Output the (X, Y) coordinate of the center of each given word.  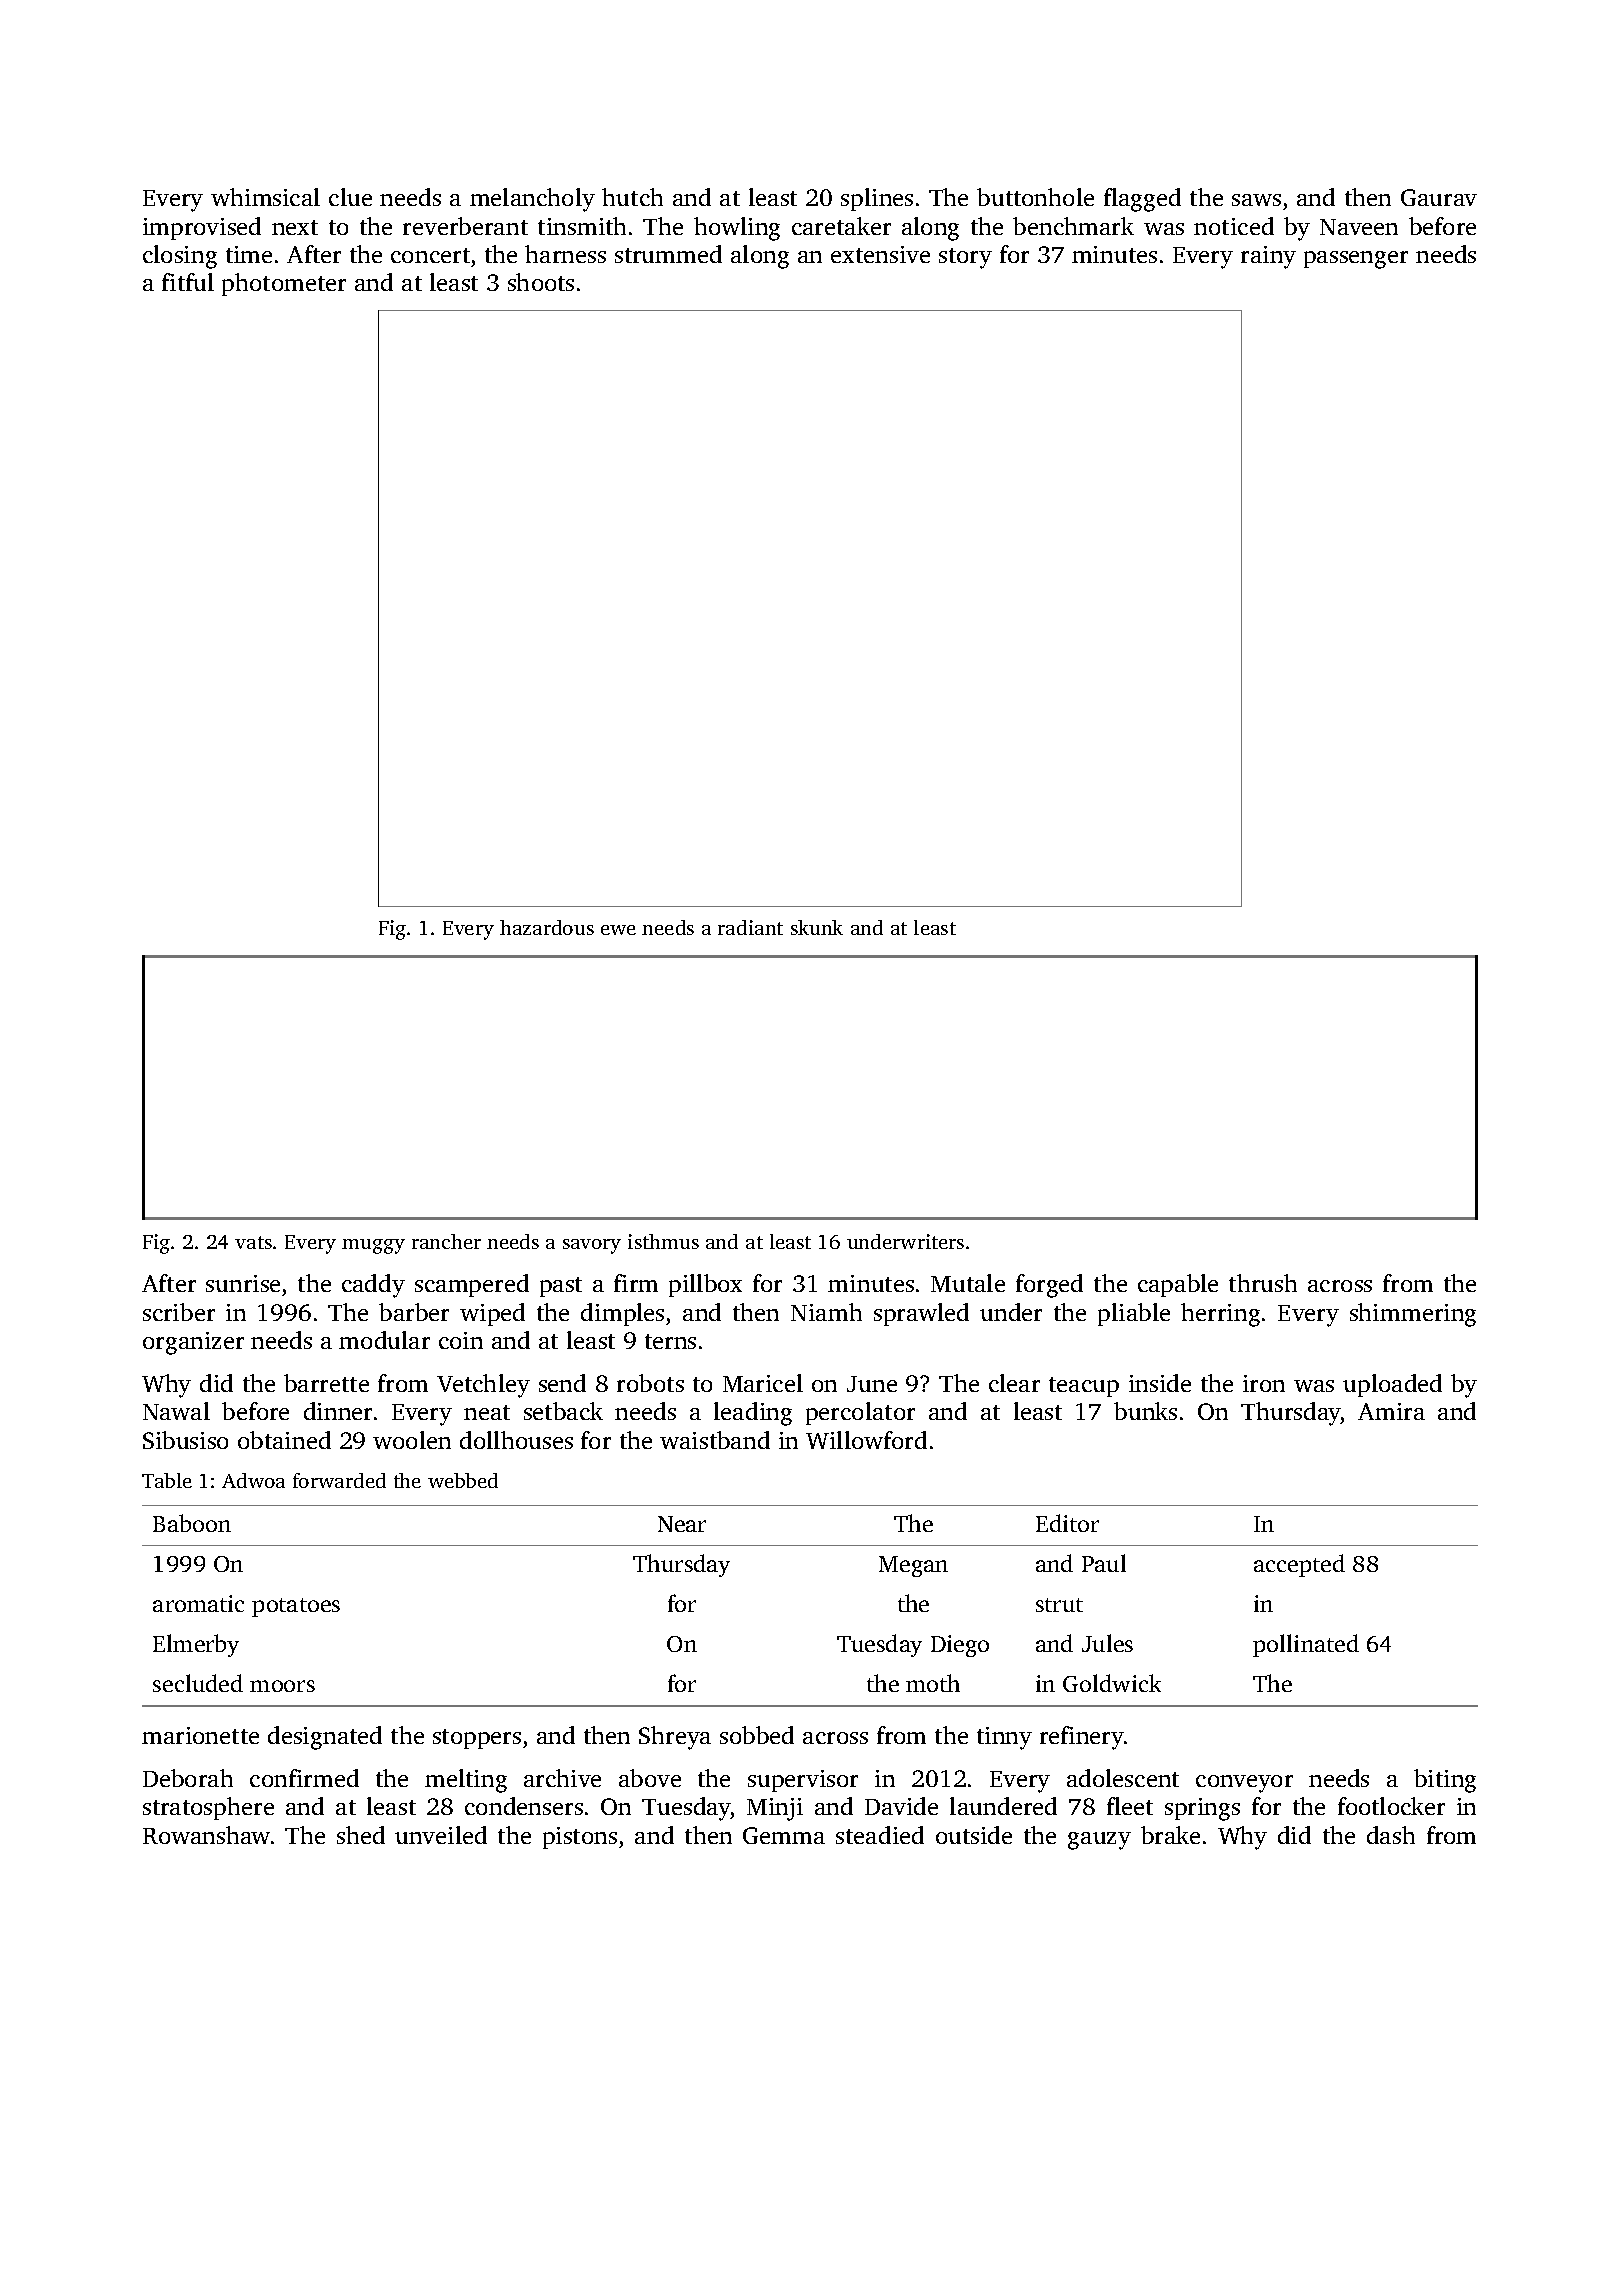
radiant (750, 927)
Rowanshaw (206, 1835)
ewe (618, 930)
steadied (880, 1835)
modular (384, 1340)
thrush (1263, 1283)
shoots (541, 282)
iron (1264, 1383)
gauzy (1099, 1841)
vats (253, 1242)
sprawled (921, 1314)
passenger (1356, 260)
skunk (817, 927)
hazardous (547, 927)
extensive (880, 254)
